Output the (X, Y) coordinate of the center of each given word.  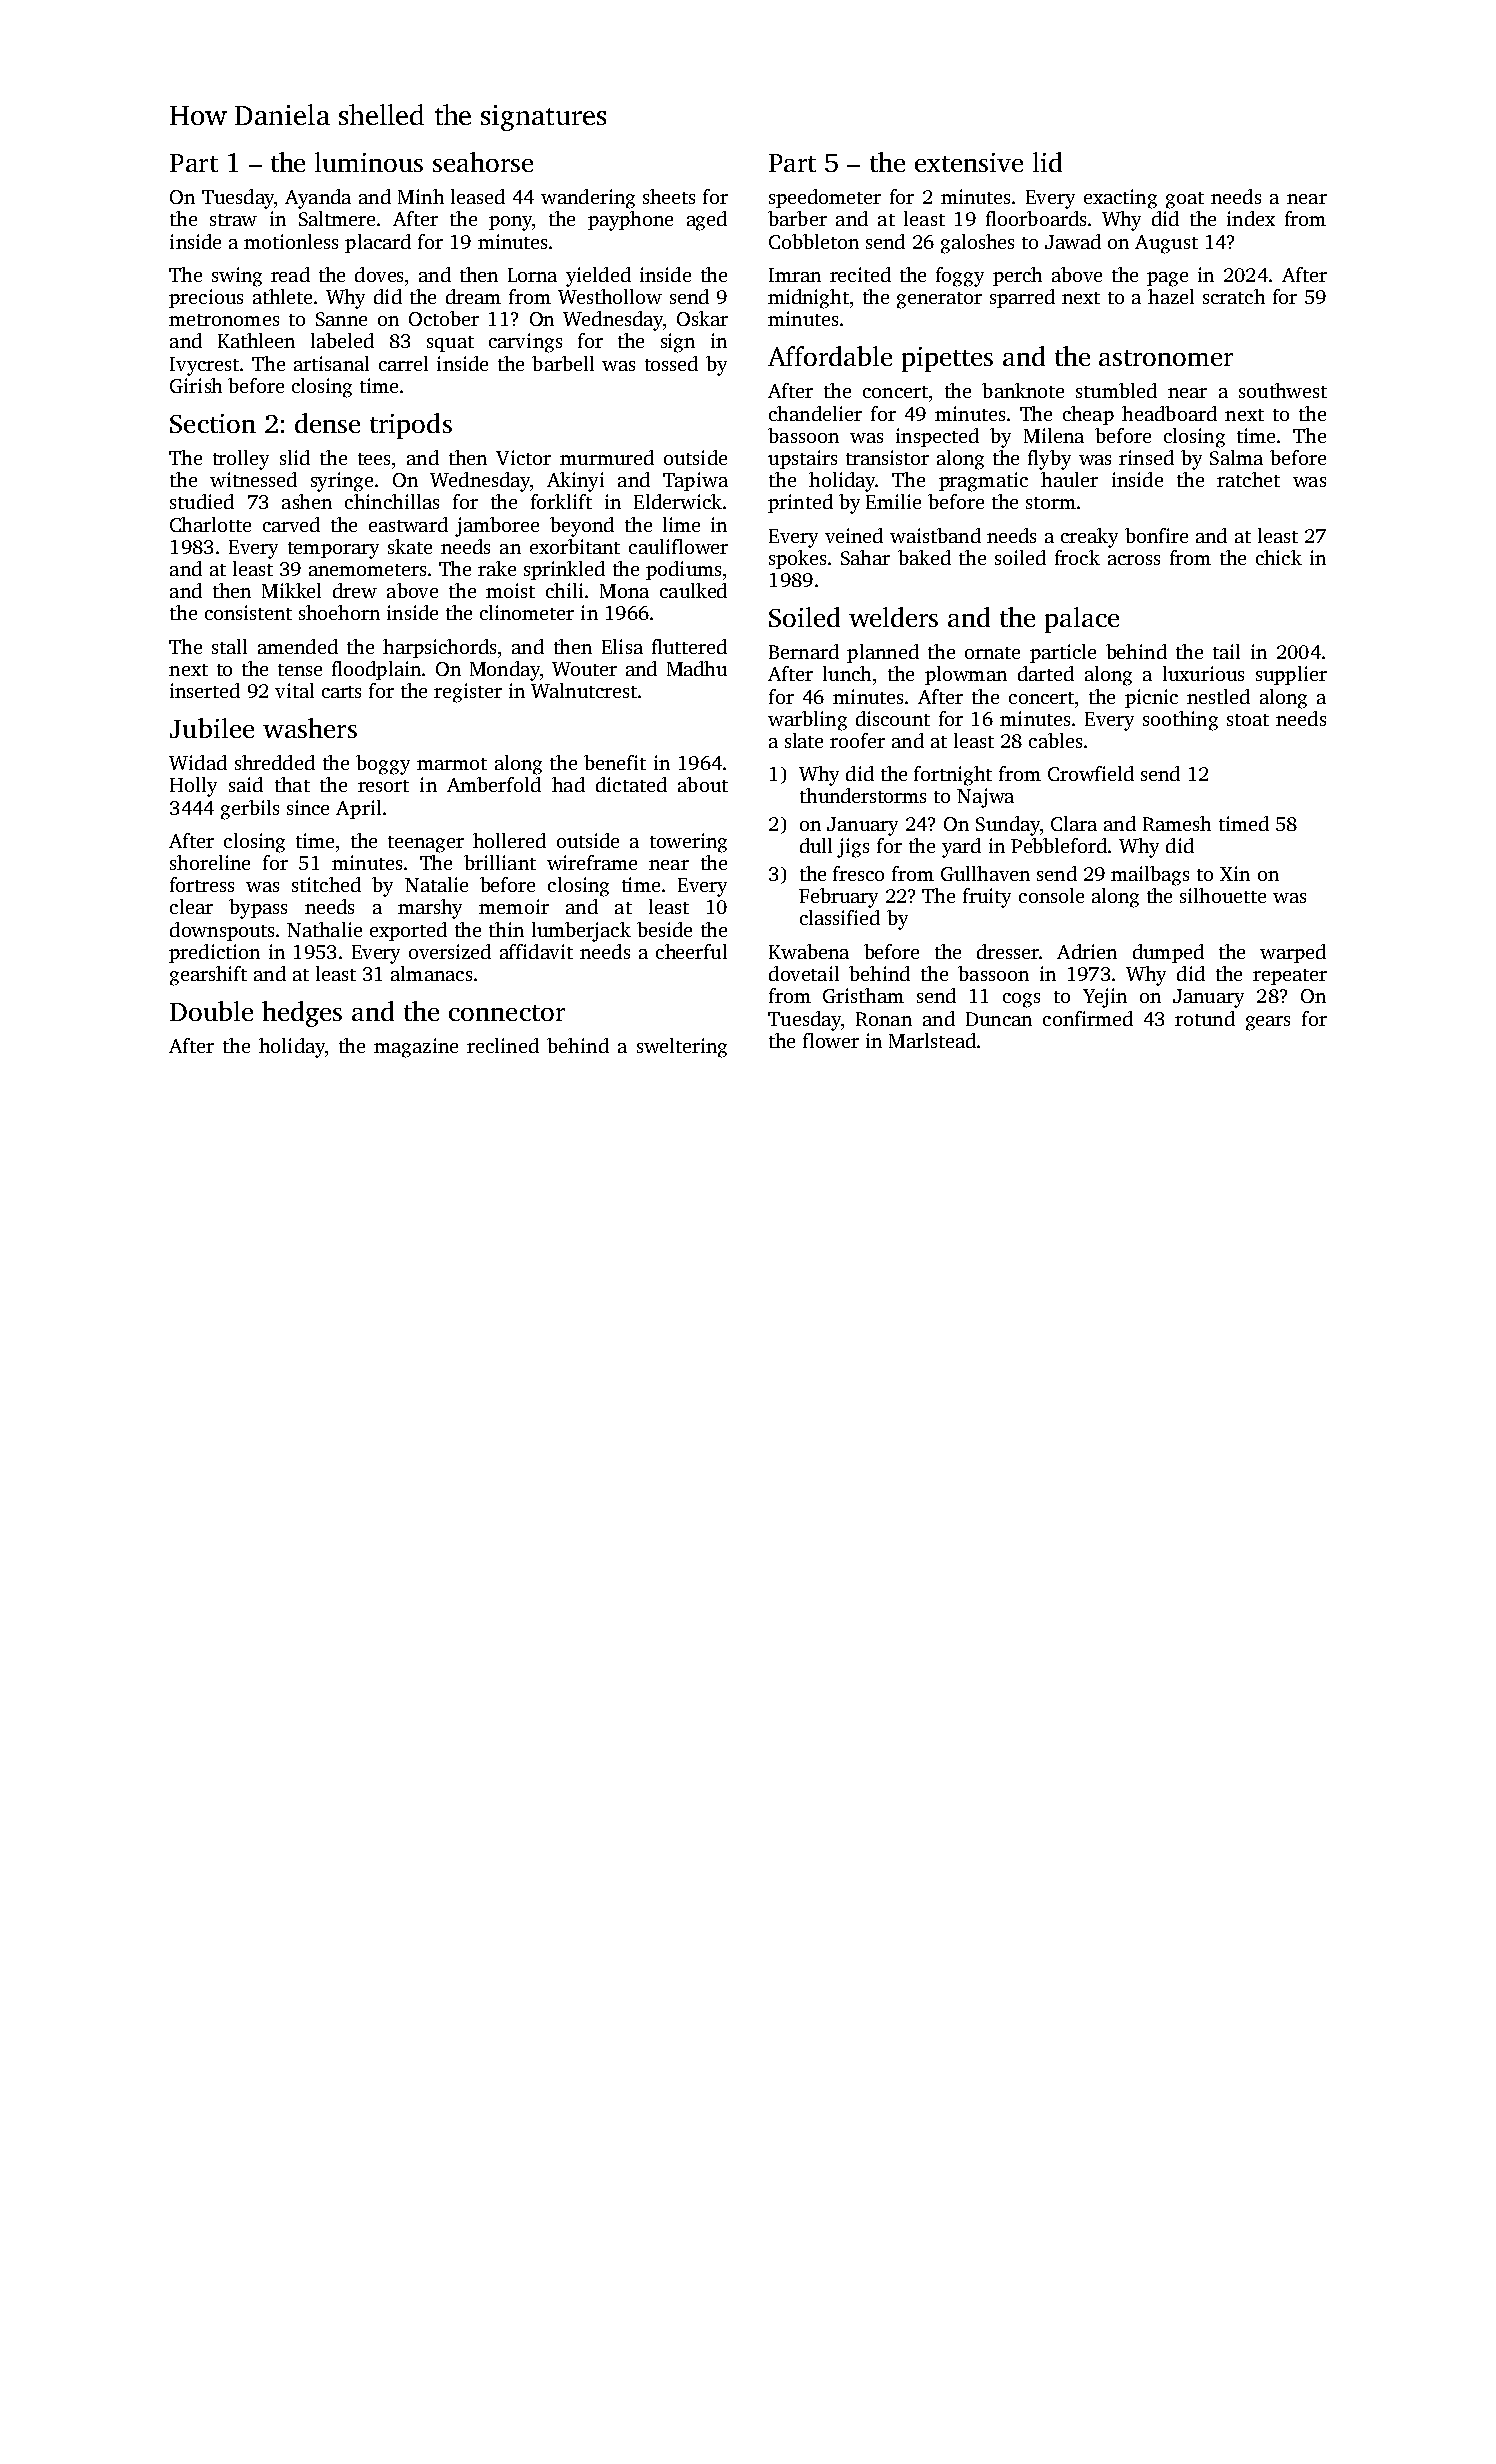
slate (804, 740)
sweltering (682, 1048)
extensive (969, 162)
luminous (369, 162)
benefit (615, 762)
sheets (669, 196)
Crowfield (1091, 773)
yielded (598, 277)
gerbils (250, 810)
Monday (505, 671)
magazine (416, 1048)
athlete (282, 296)
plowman (966, 675)
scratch (1234, 296)
